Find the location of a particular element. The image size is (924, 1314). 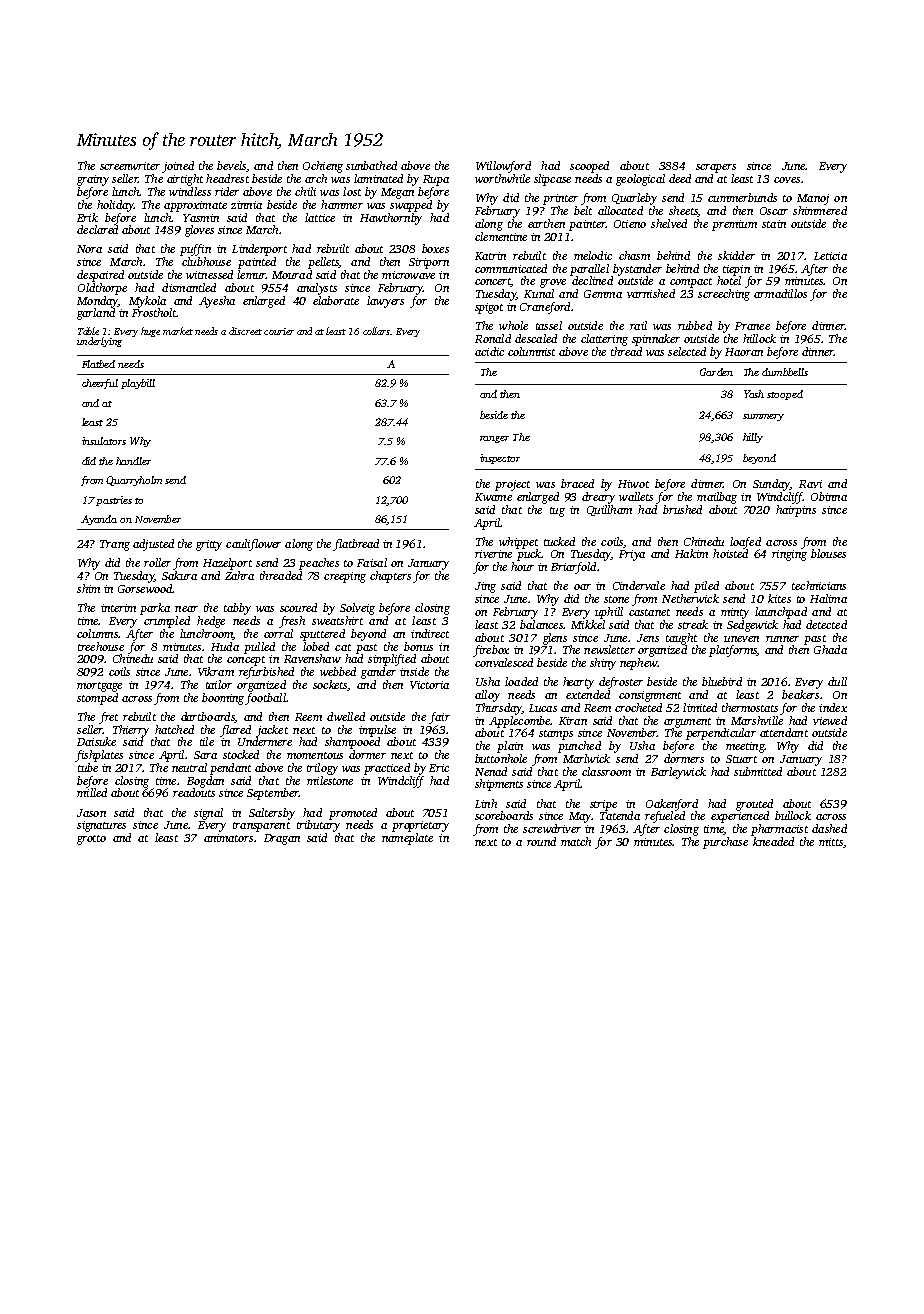

Hiwot is located at coordinates (633, 484).
